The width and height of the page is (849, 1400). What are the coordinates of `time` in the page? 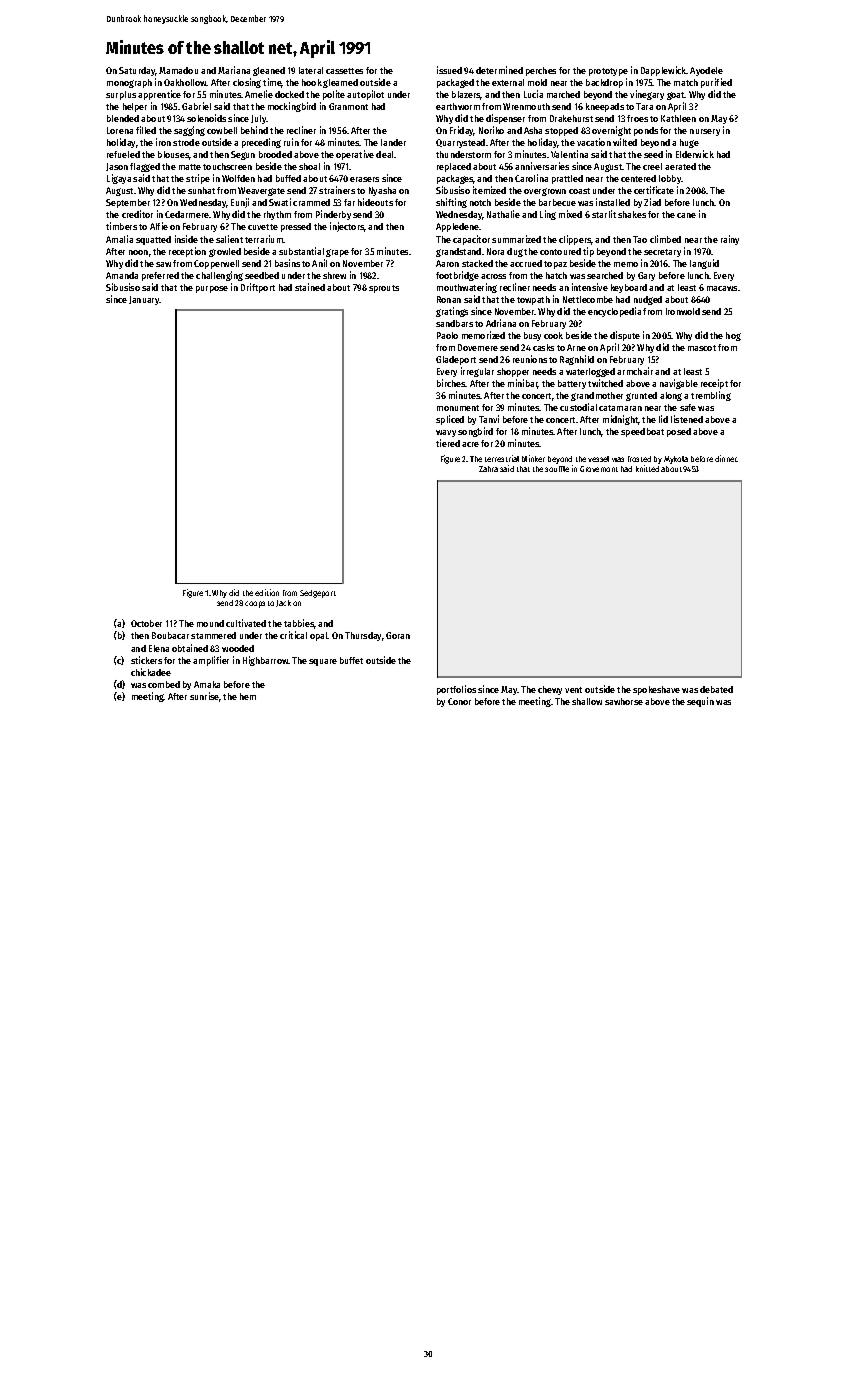 It's located at (272, 83).
